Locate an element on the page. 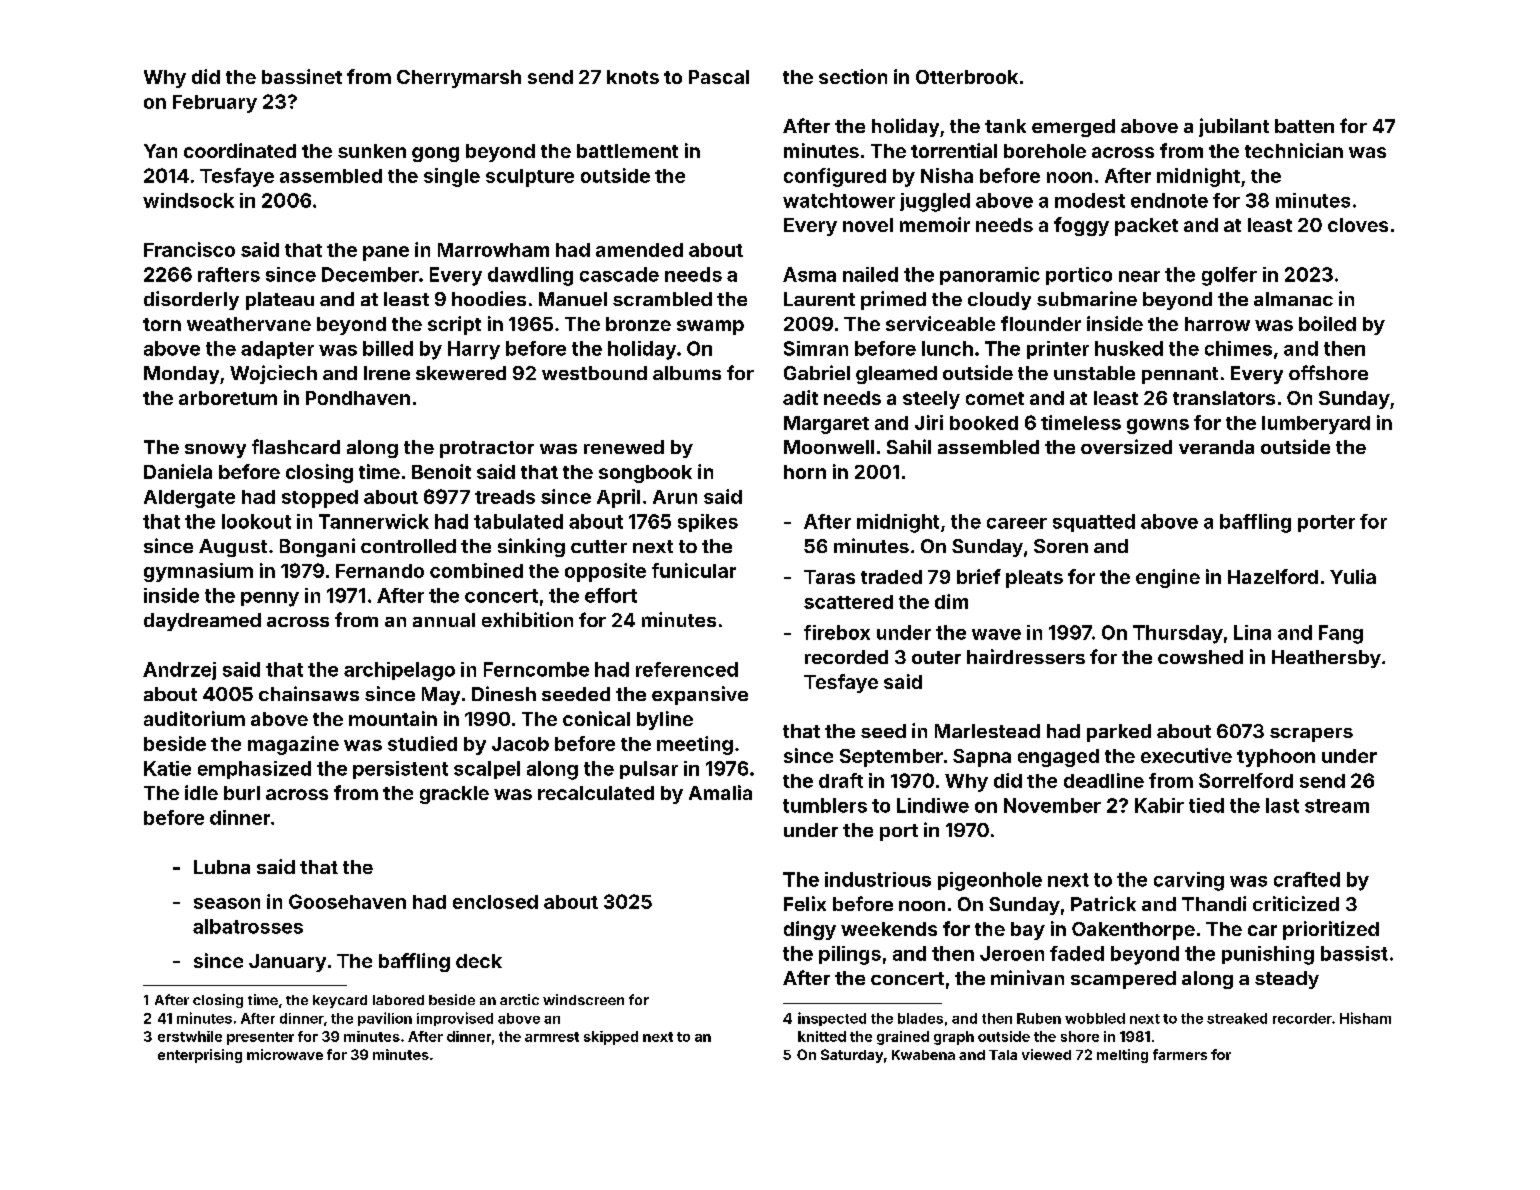 The image size is (1540, 1190). weekends is located at coordinates (889, 929).
